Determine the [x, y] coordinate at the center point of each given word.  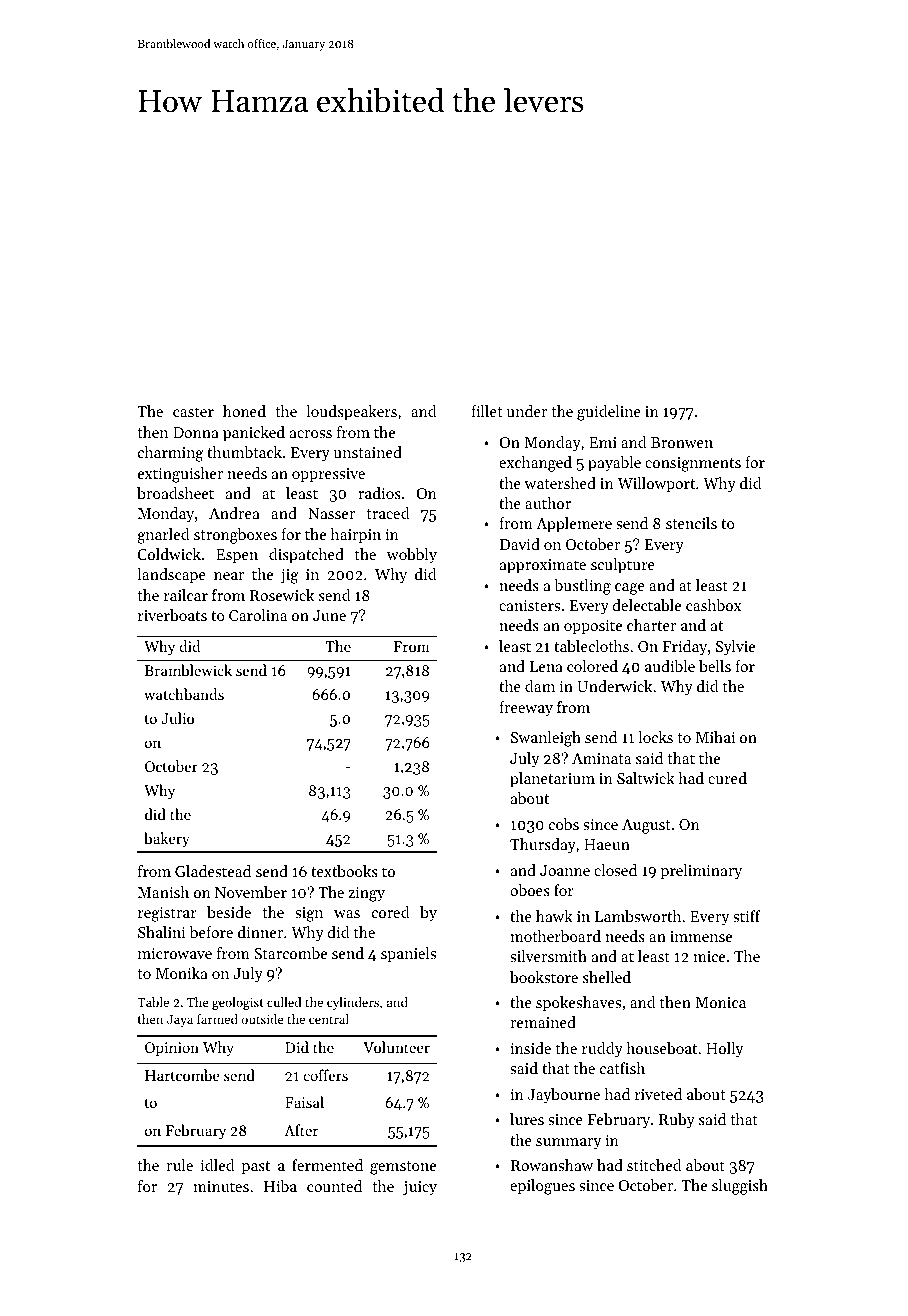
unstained [368, 452]
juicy [420, 1188]
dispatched [306, 556]
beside [229, 912]
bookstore [544, 977]
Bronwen [682, 442]
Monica [720, 1002]
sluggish [740, 1187]
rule [179, 1165]
